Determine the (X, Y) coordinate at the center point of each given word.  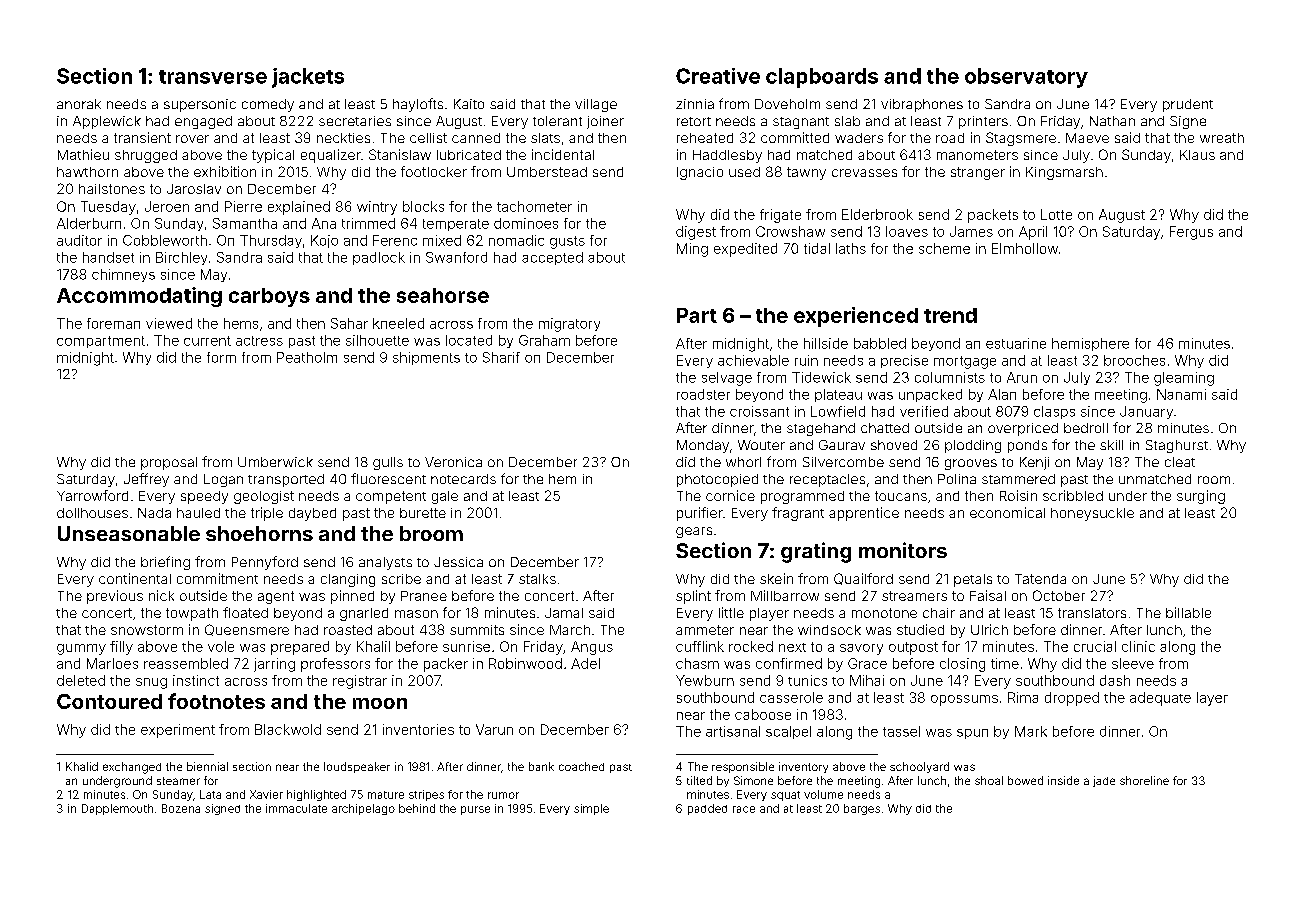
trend (950, 315)
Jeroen (167, 206)
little (731, 612)
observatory (1026, 78)
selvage (727, 379)
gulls (388, 463)
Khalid (82, 766)
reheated (705, 138)
